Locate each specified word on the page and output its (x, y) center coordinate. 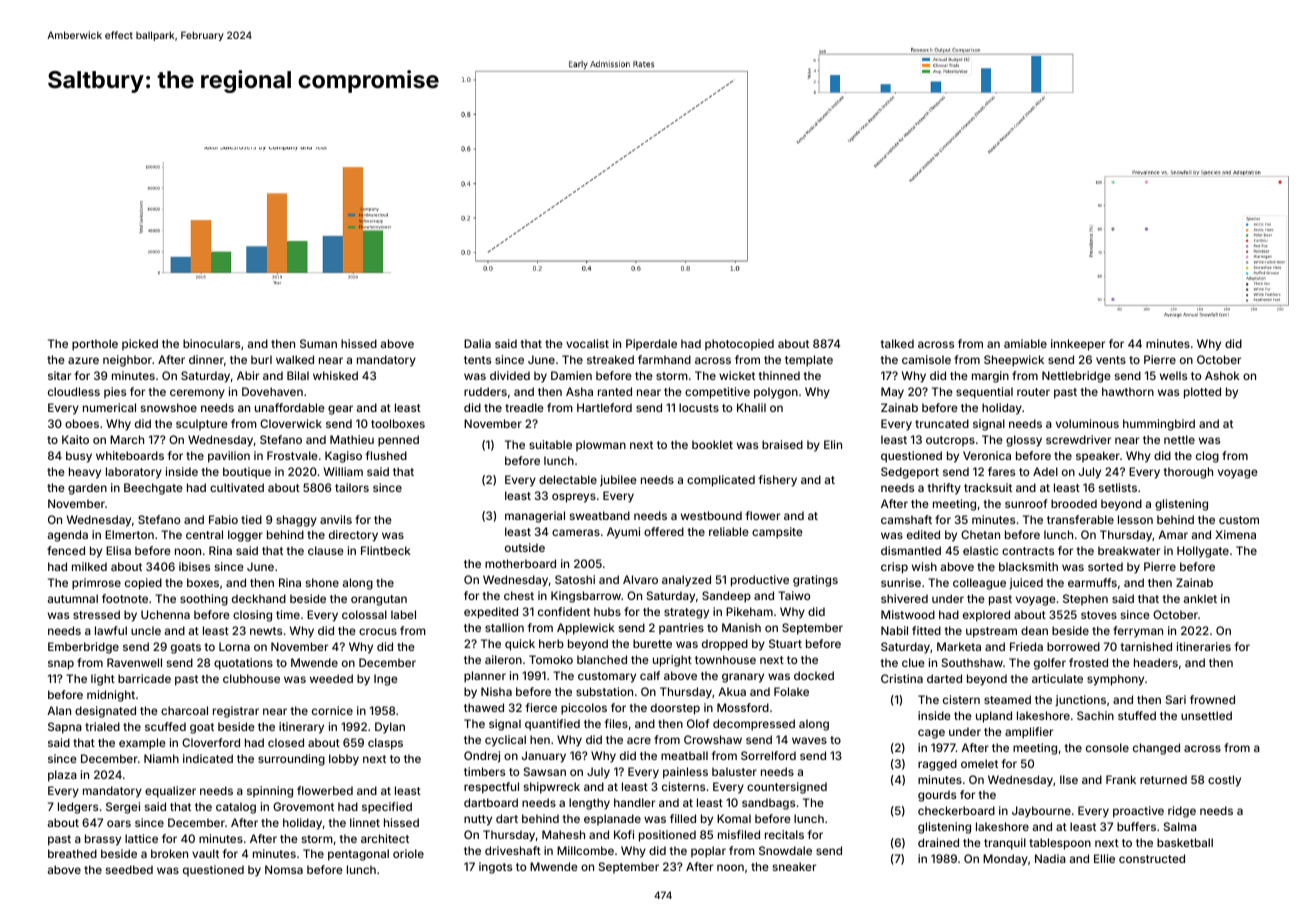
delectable (568, 479)
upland (994, 717)
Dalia (477, 343)
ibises (194, 566)
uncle (146, 630)
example (142, 744)
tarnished (1146, 646)
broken (169, 853)
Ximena (1235, 534)
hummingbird (1159, 425)
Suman (318, 343)
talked (897, 343)
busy (79, 457)
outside (525, 547)
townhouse (725, 659)
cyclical (505, 741)
